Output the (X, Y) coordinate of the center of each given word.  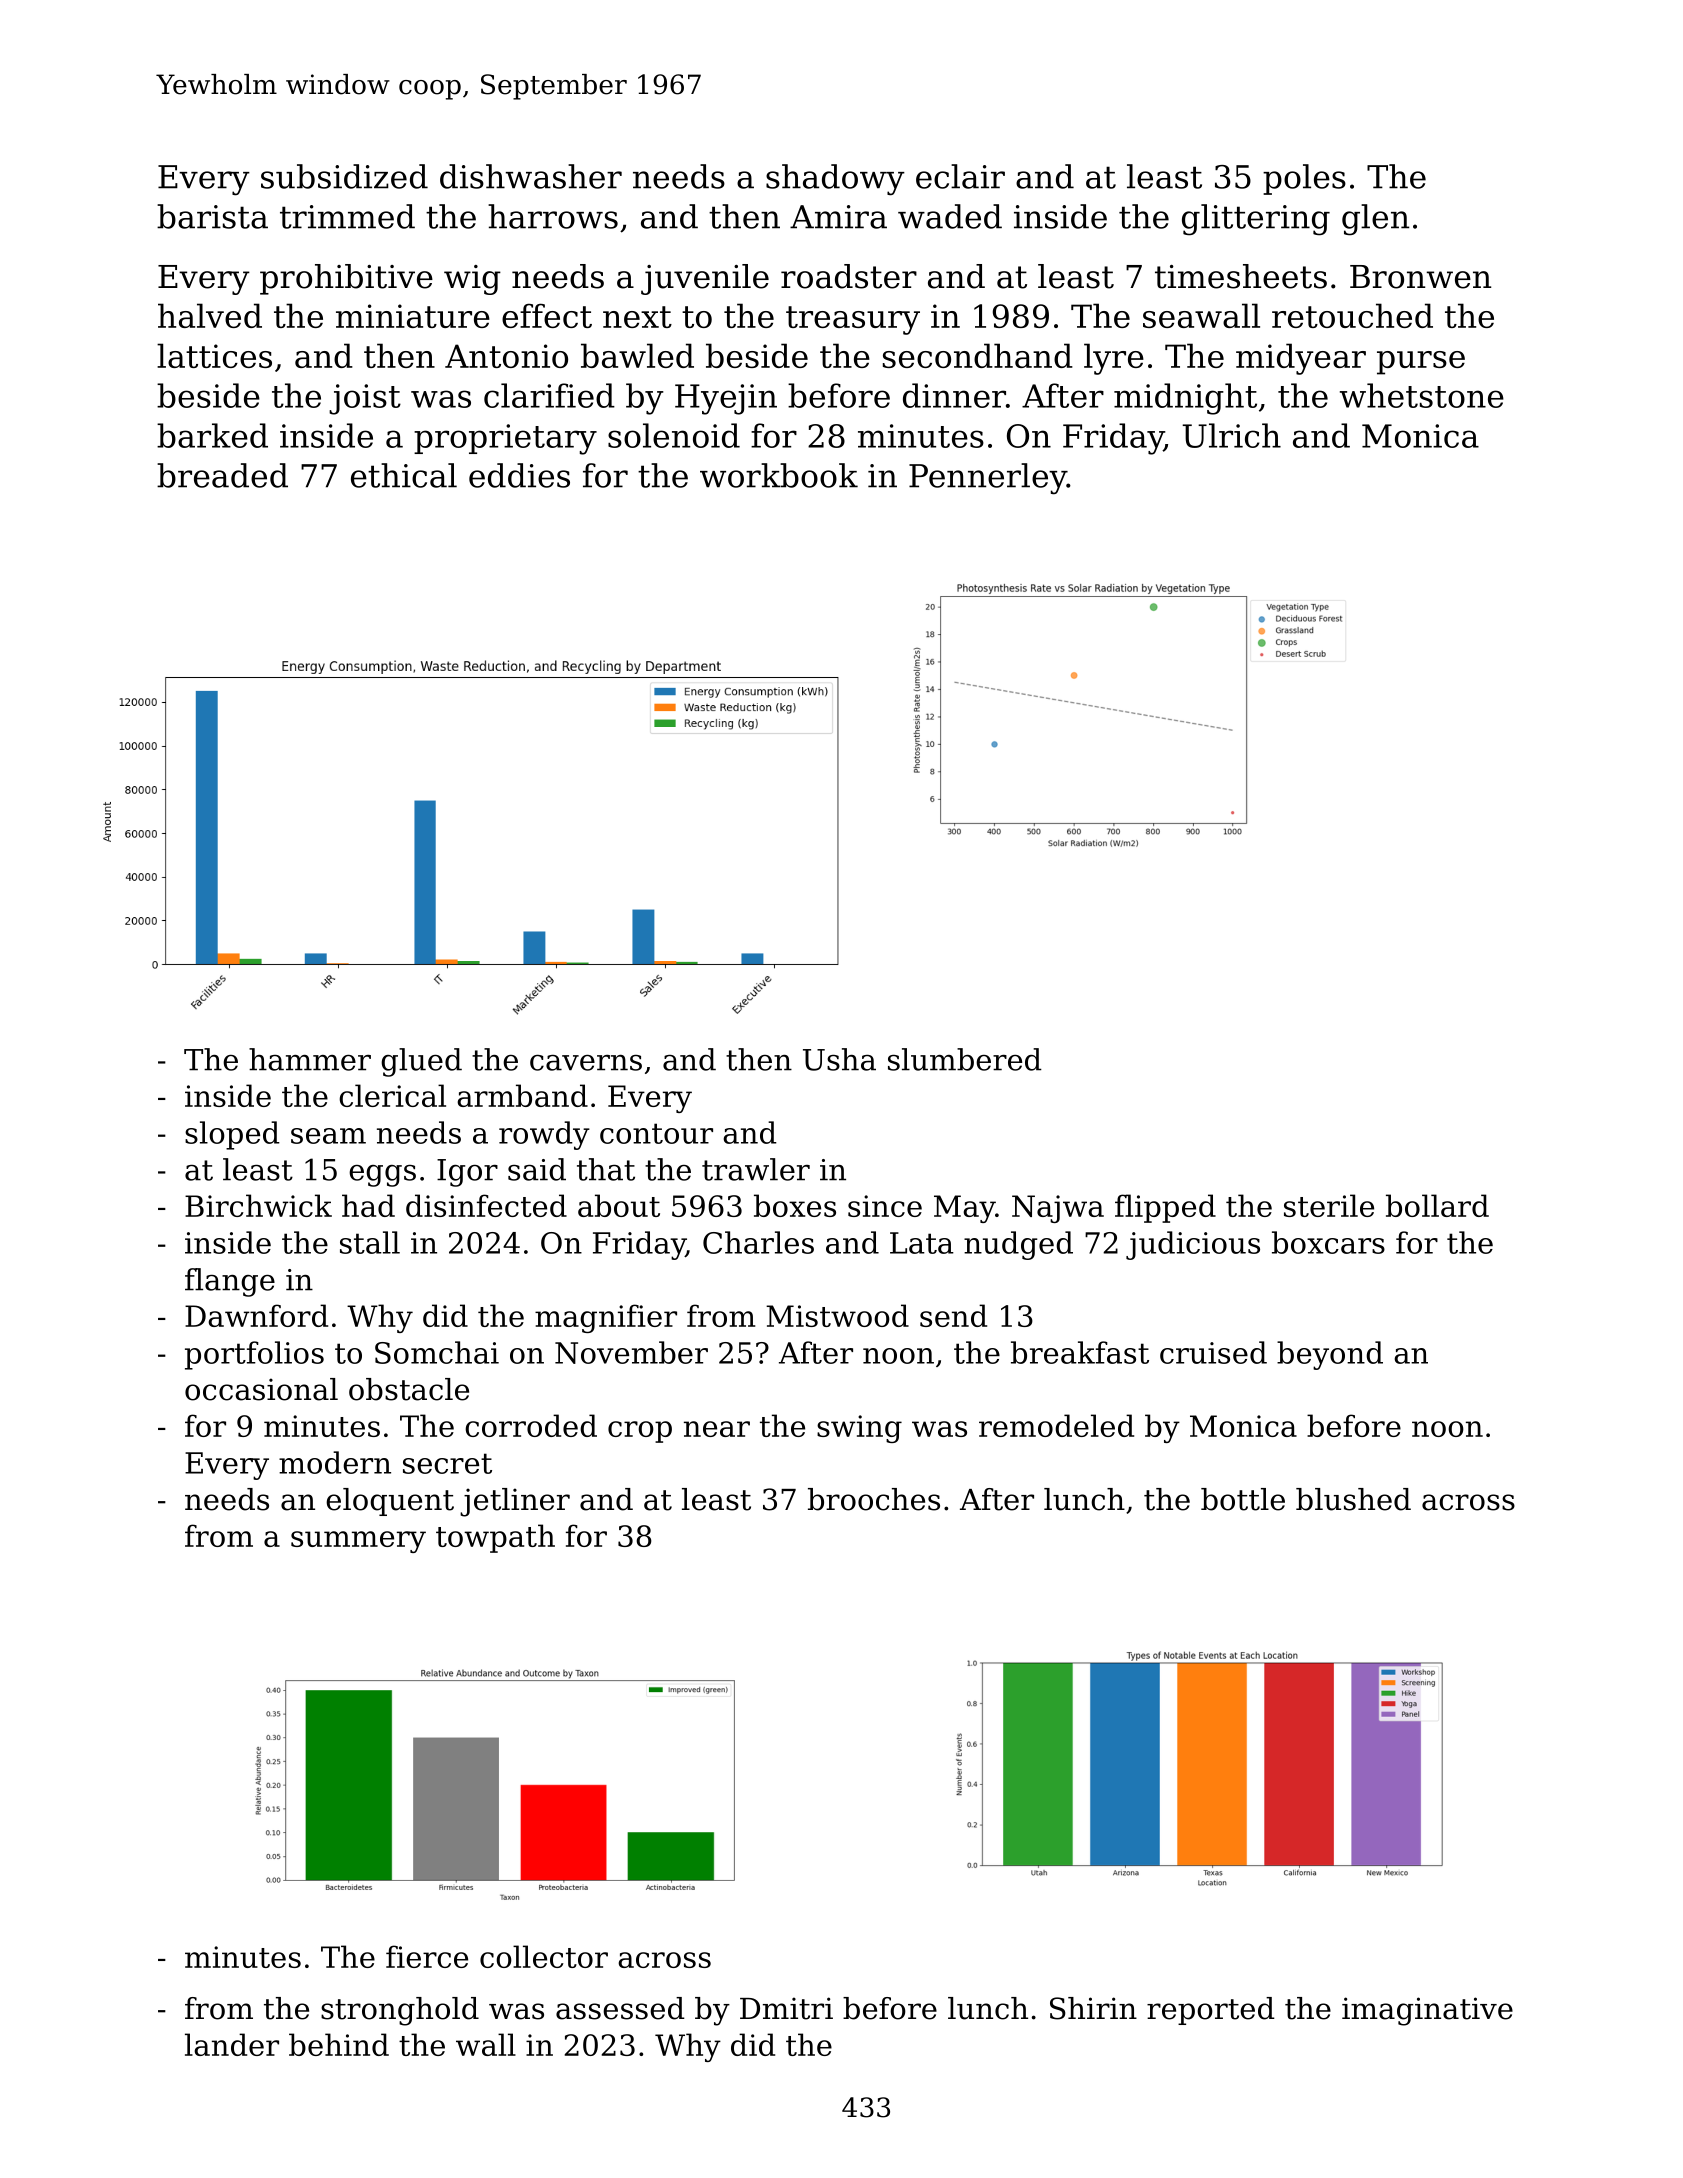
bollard (1437, 1205)
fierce (427, 1956)
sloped (232, 1135)
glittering (1256, 220)
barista (212, 216)
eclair (960, 176)
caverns (586, 1063)
